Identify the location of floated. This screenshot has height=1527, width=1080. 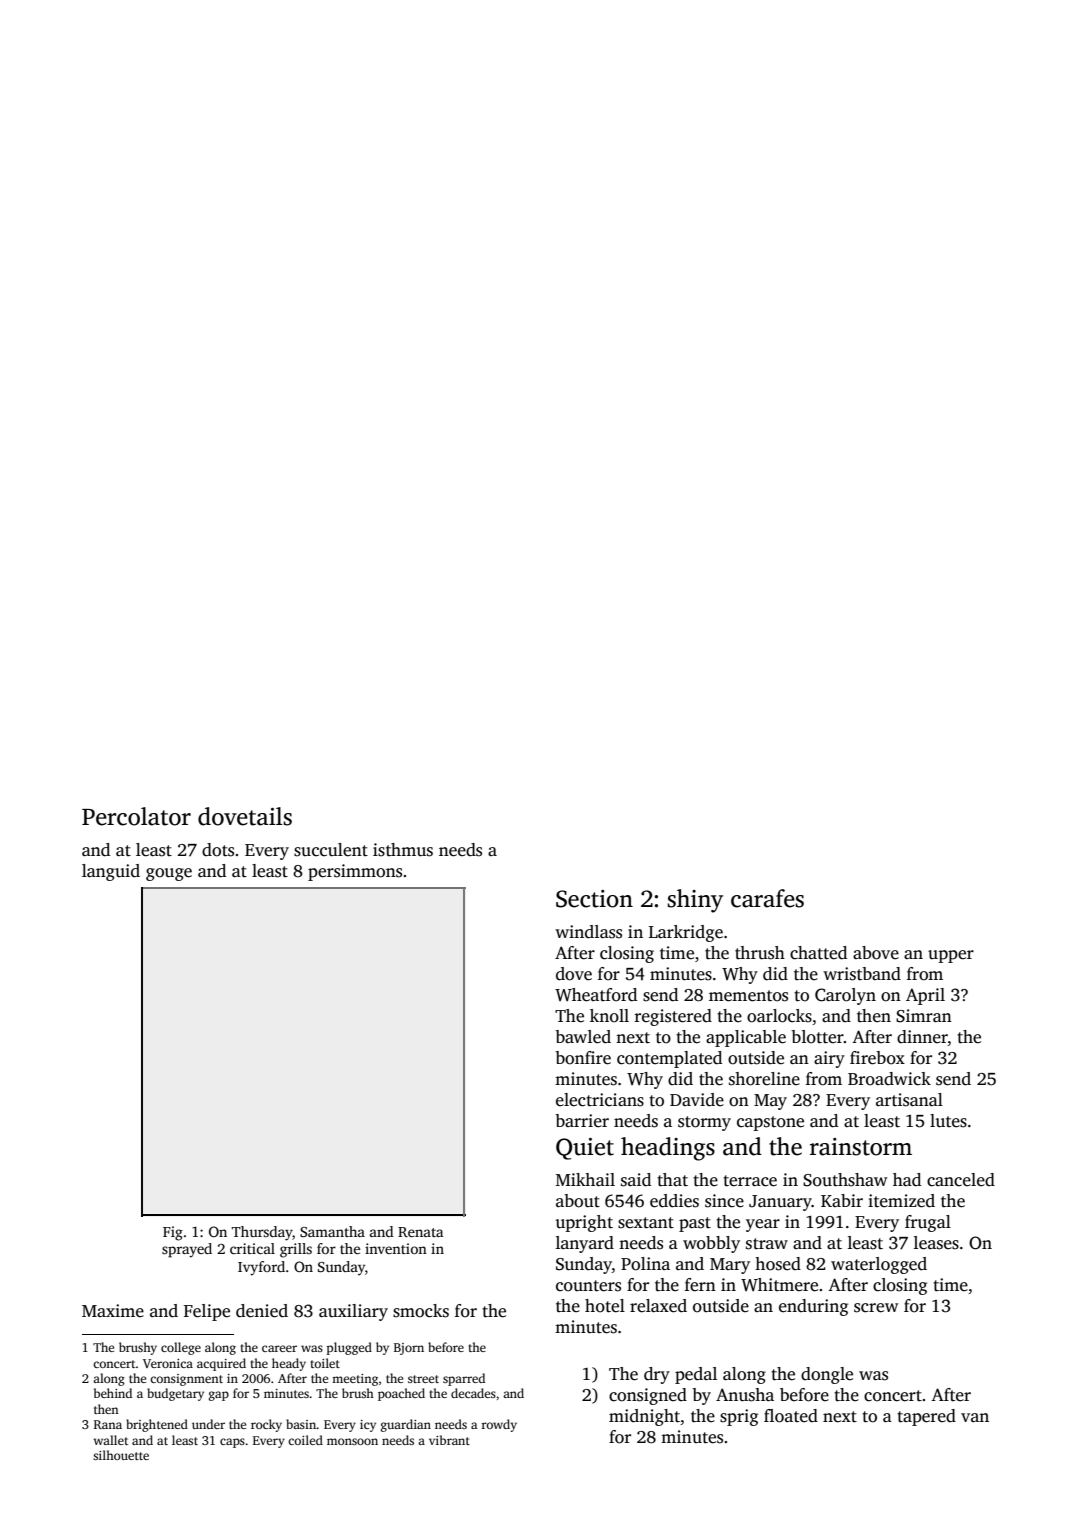
(791, 1416).
